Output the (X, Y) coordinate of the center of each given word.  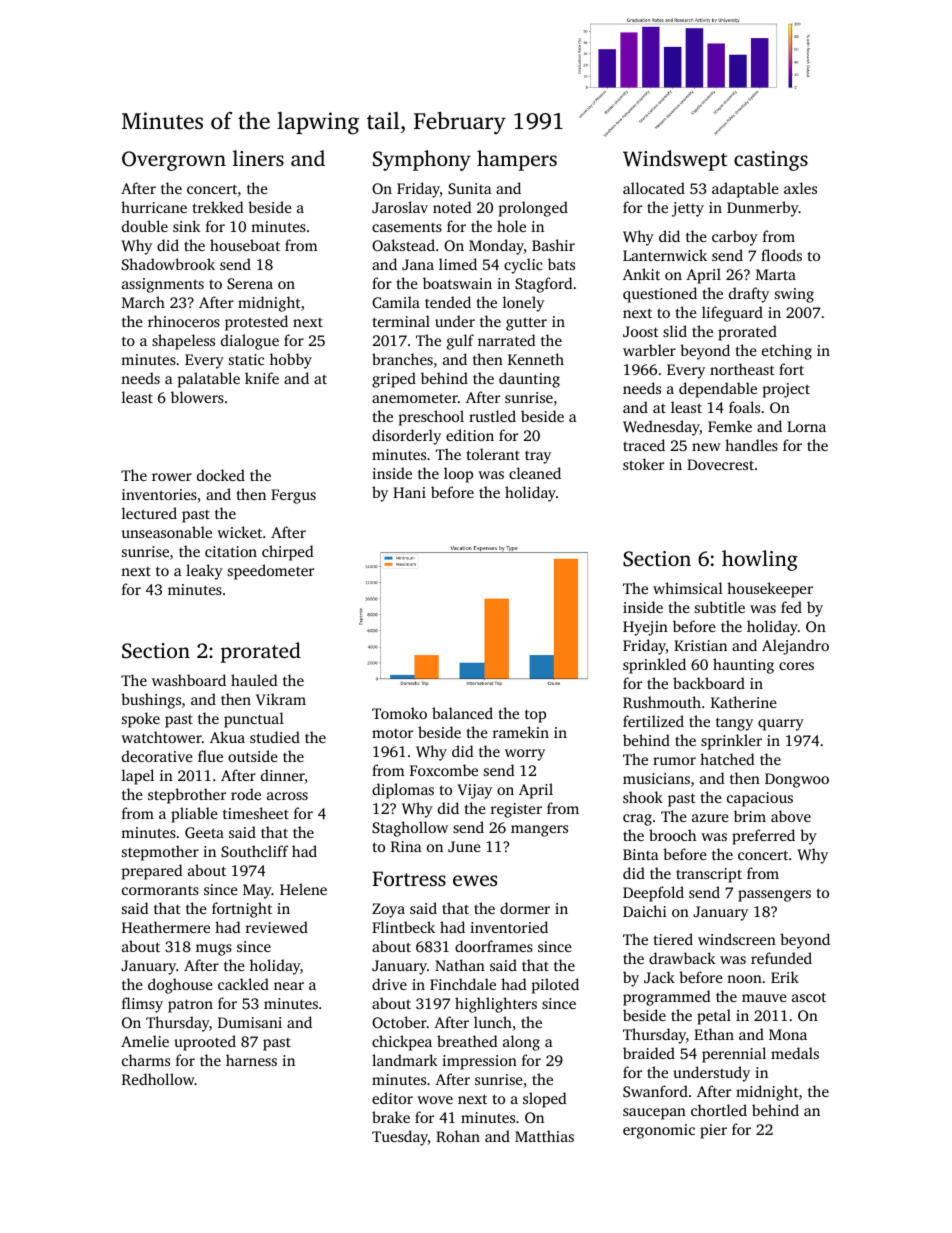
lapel (138, 777)
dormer (525, 908)
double (145, 226)
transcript (709, 875)
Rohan (458, 1136)
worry (525, 755)
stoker (643, 464)
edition (470, 435)
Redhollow (158, 1079)
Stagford (543, 285)
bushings (151, 701)
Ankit (641, 274)
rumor (674, 761)
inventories (159, 494)
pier (713, 1131)
